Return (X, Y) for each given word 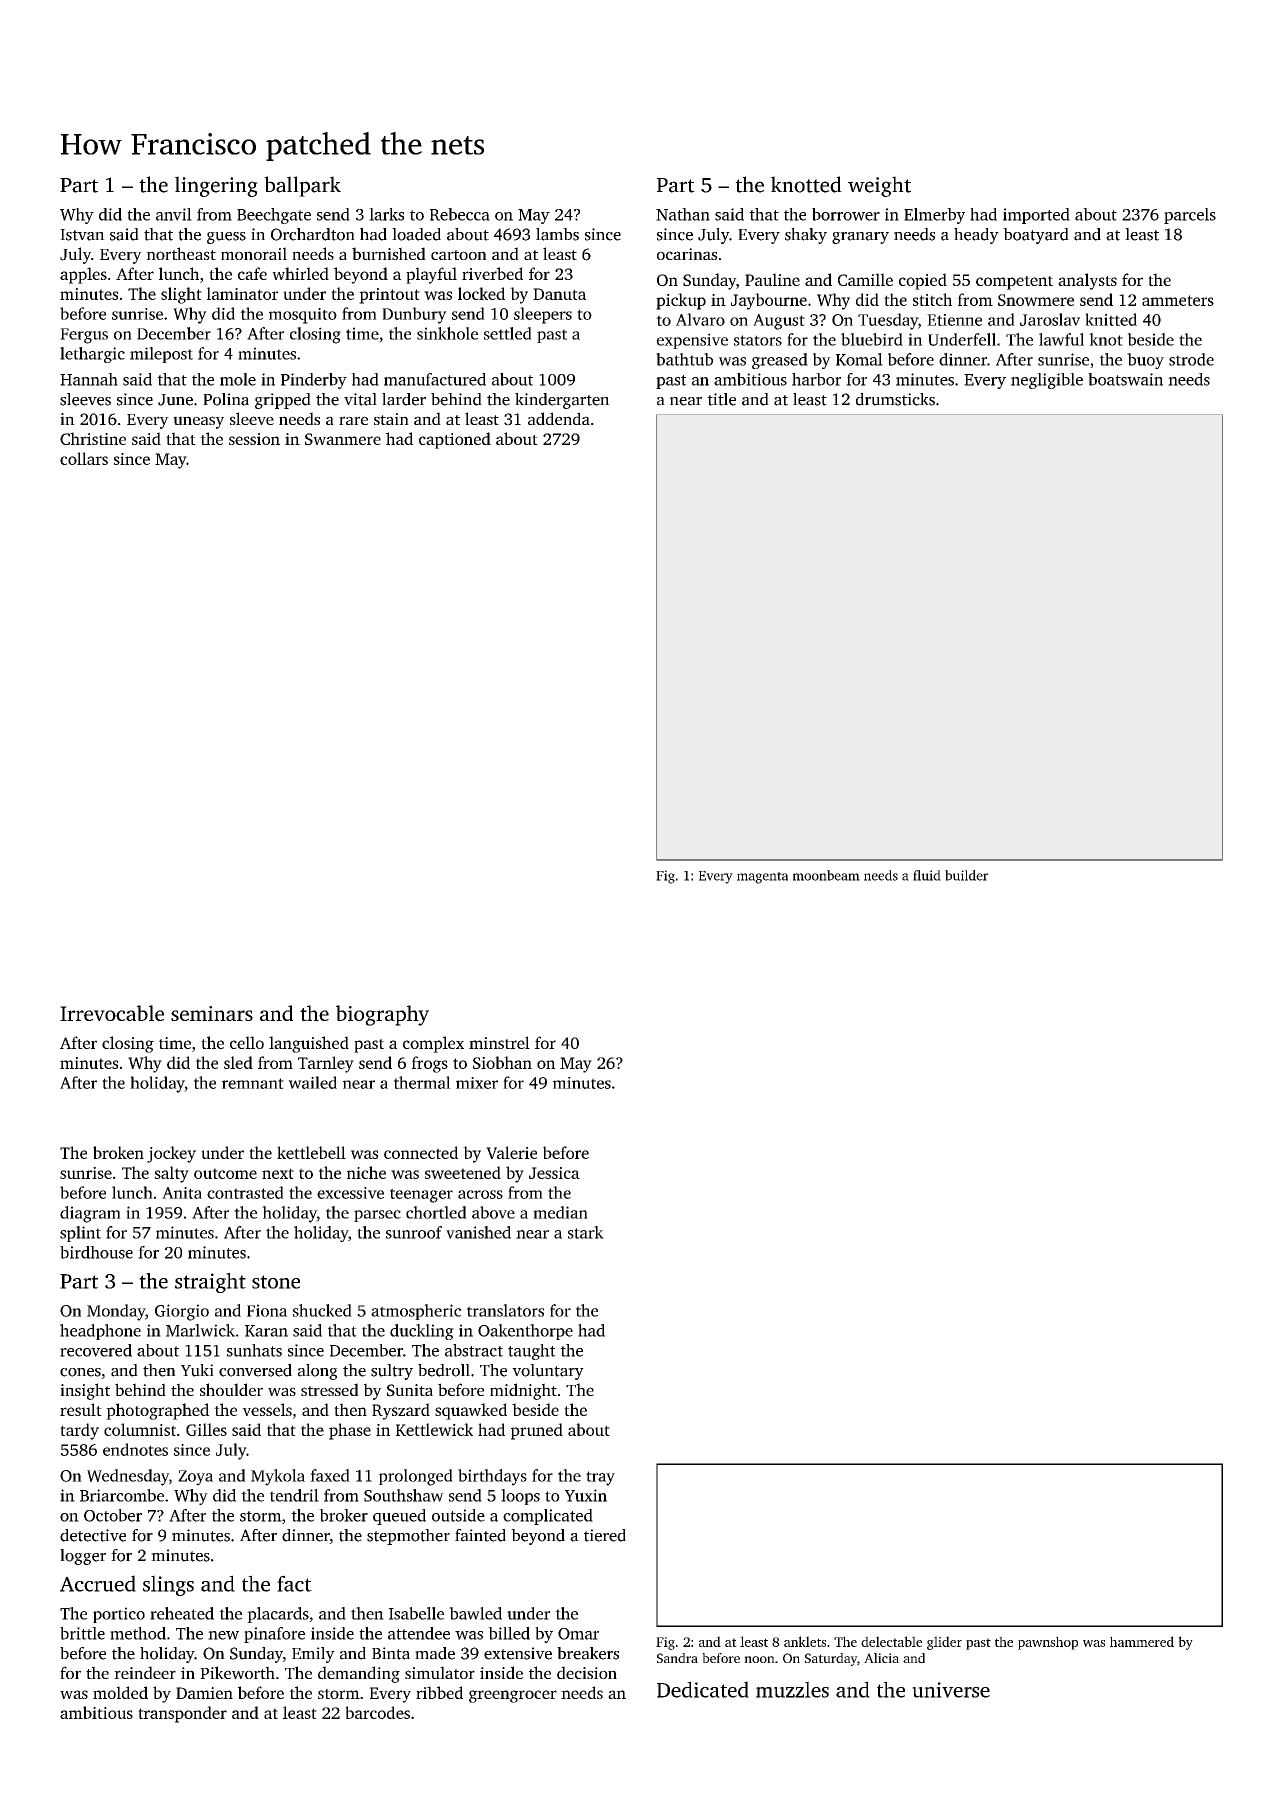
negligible (1047, 381)
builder (966, 875)
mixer (477, 1083)
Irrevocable (112, 1013)
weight (879, 186)
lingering (216, 186)
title (721, 399)
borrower (846, 214)
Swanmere (343, 439)
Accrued (98, 1583)
